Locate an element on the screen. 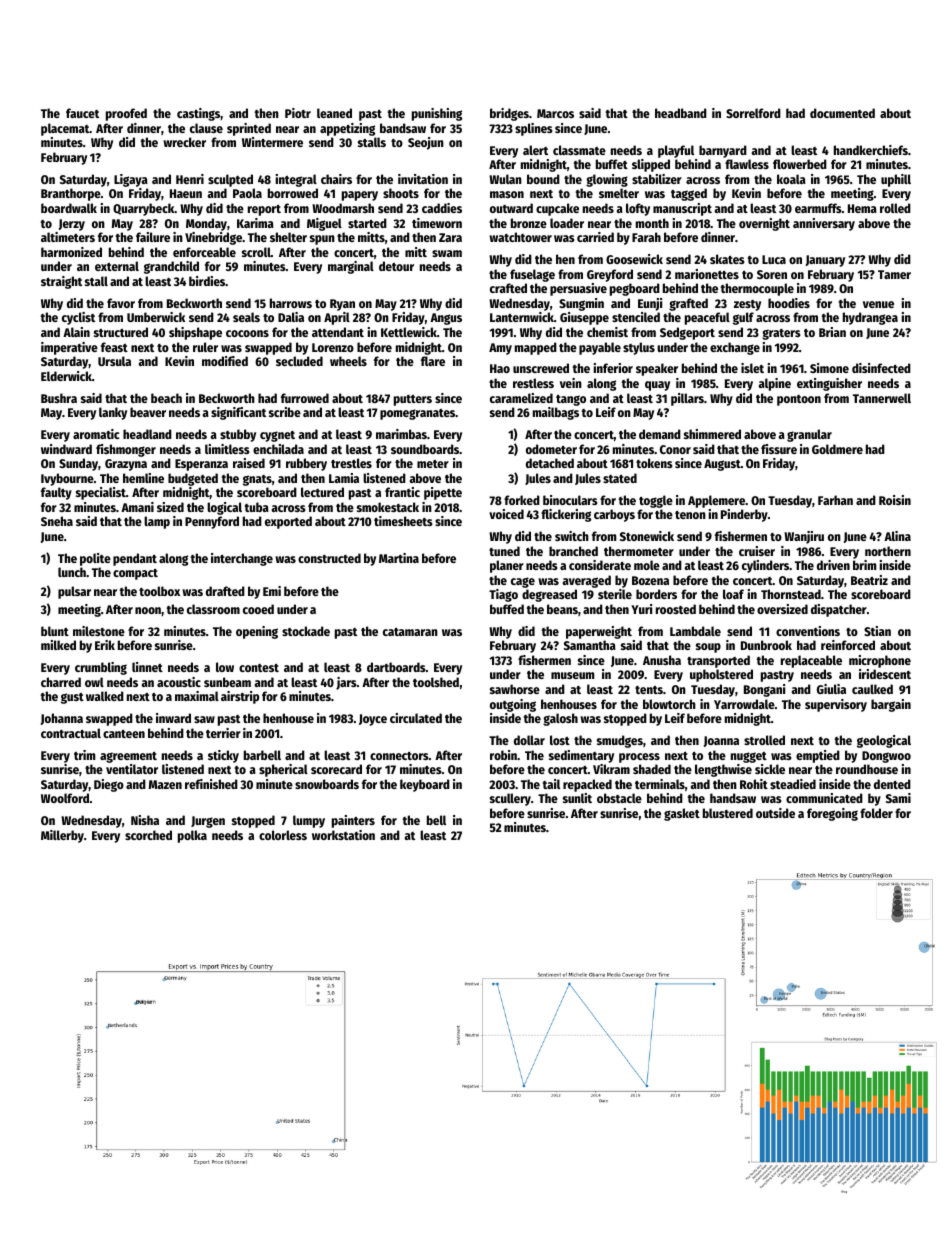 This screenshot has height=1233, width=952. jars is located at coordinates (346, 683).
